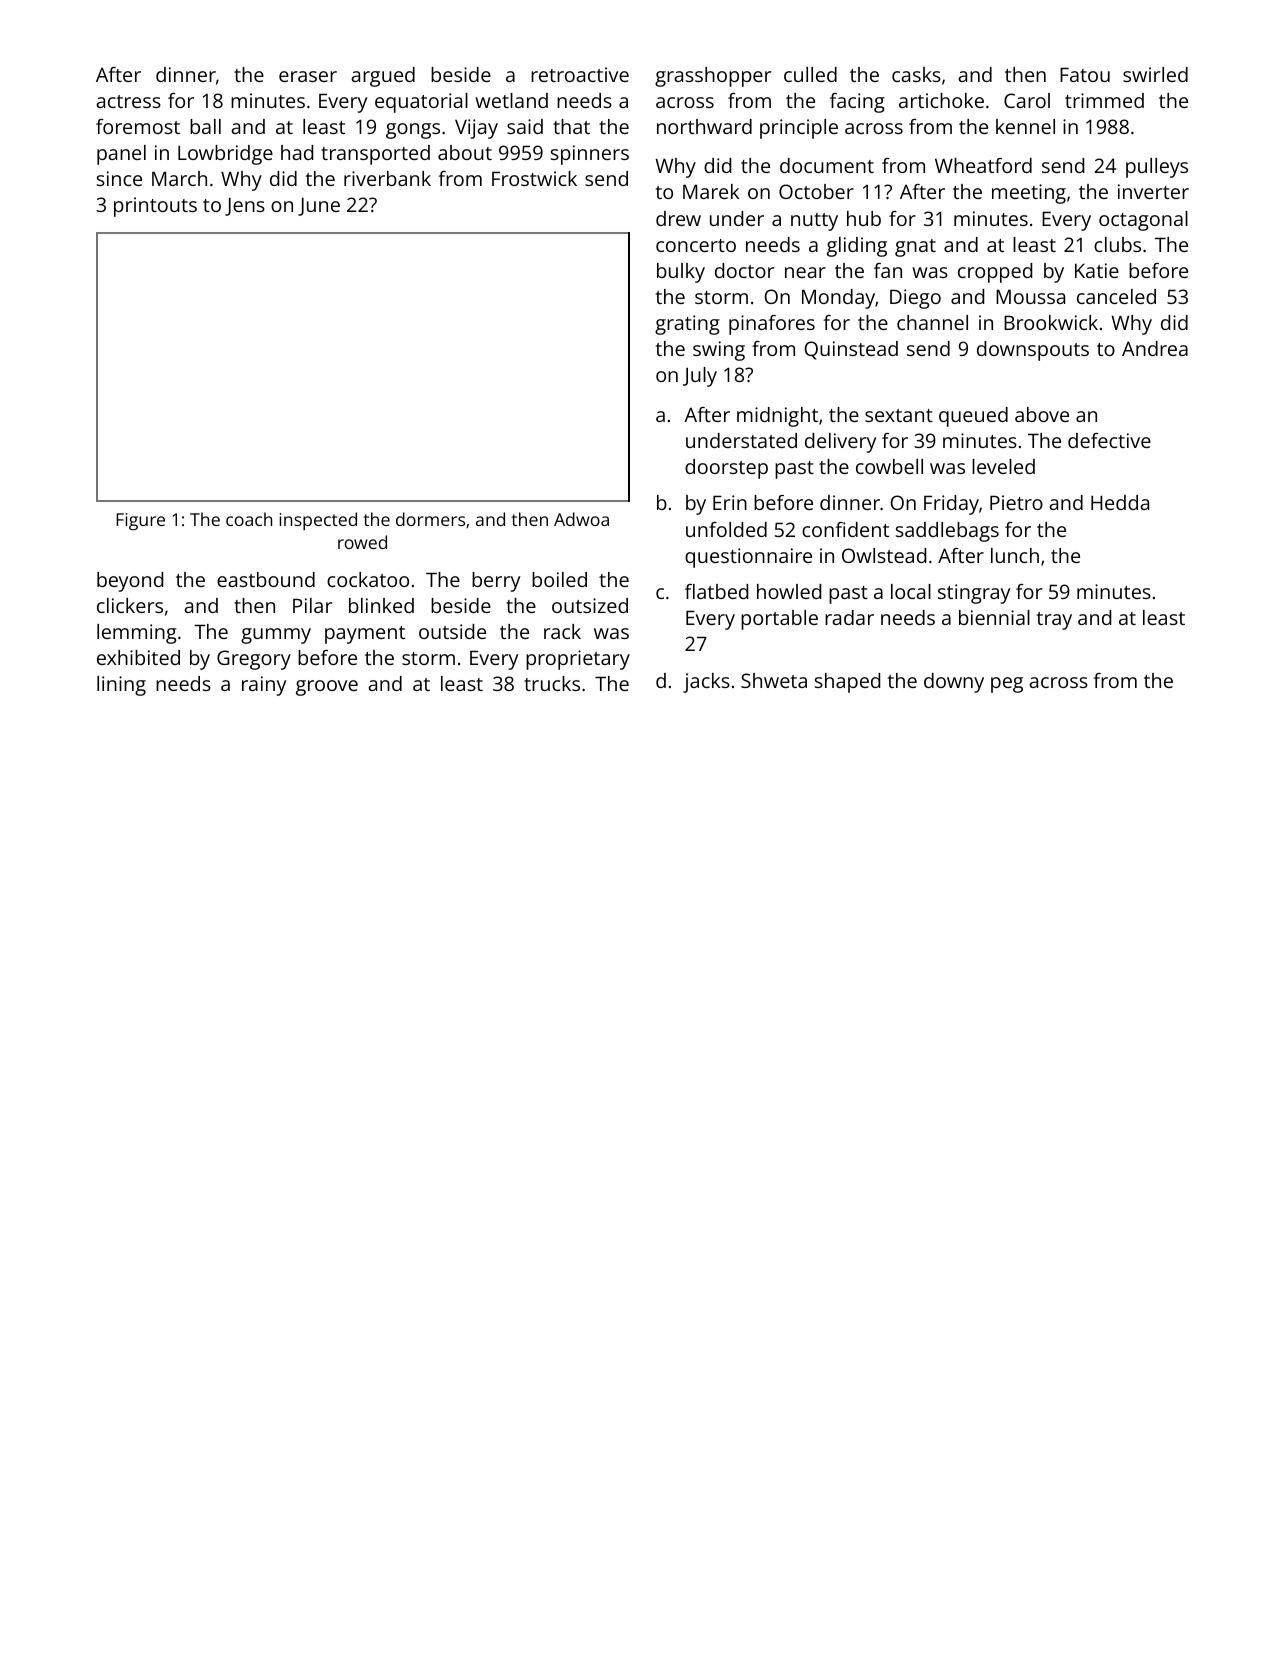  I want to click on principle, so click(799, 129).
